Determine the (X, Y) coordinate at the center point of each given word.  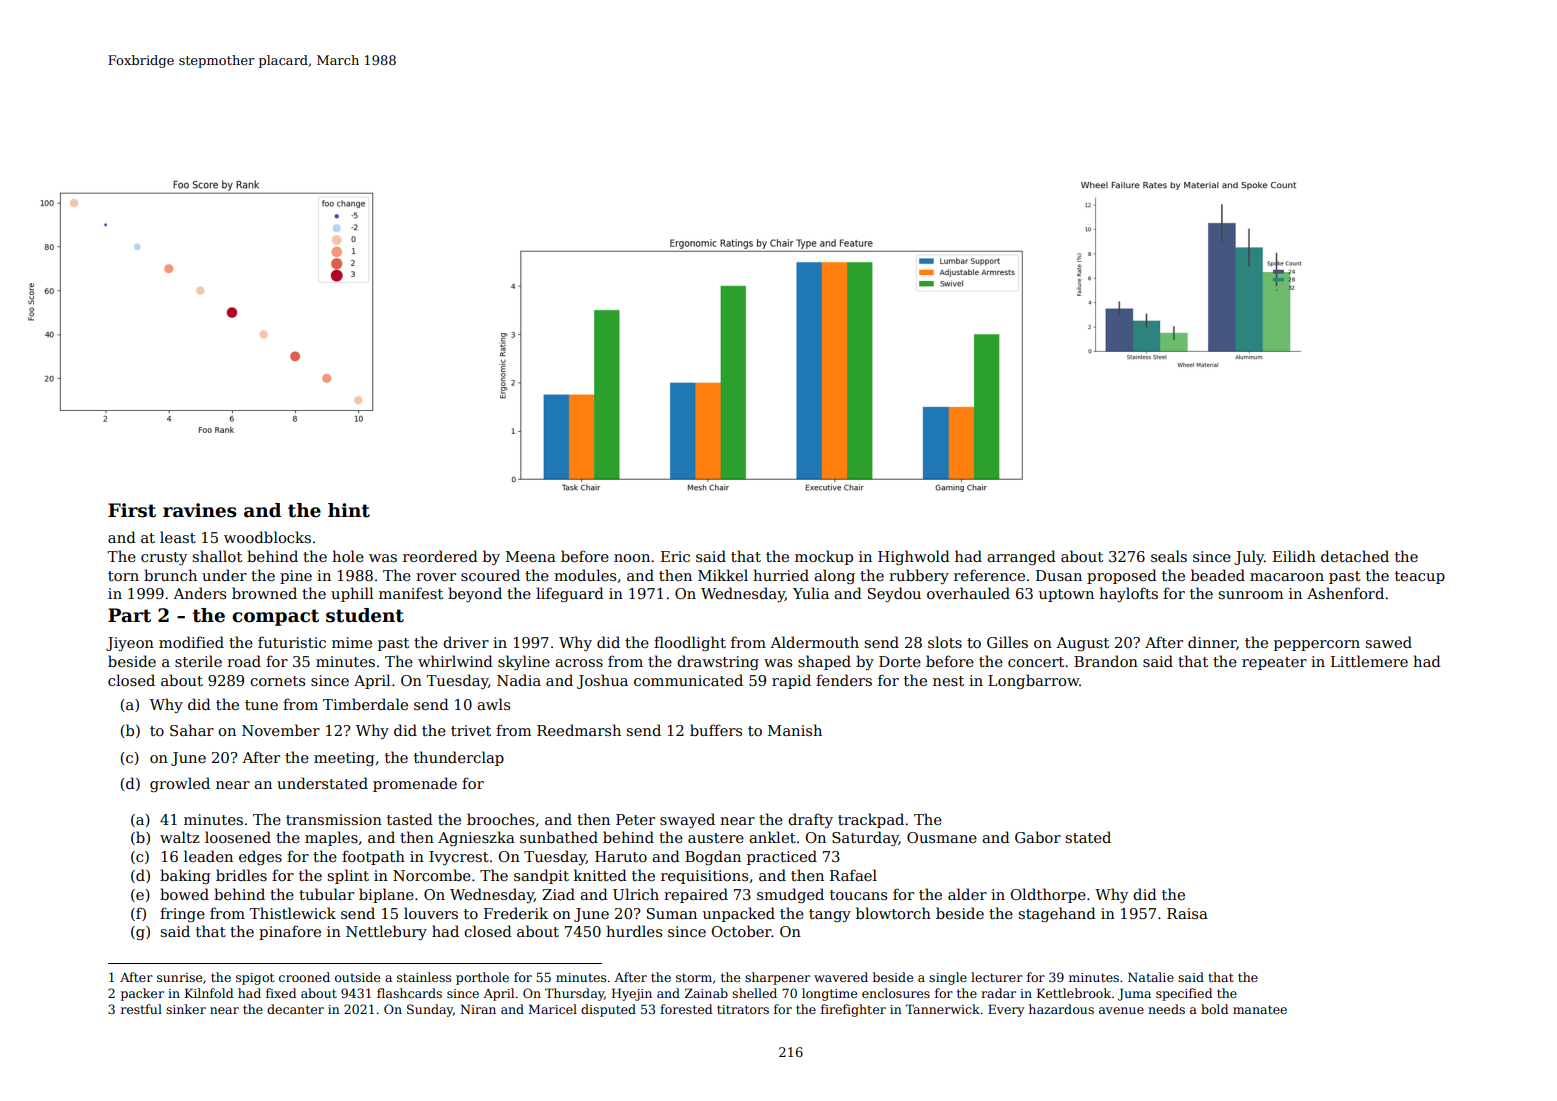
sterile (198, 661)
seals (1169, 556)
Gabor (1038, 837)
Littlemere (1369, 661)
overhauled (968, 593)
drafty (810, 820)
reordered (440, 556)
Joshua (602, 681)
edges (260, 857)
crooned (304, 977)
